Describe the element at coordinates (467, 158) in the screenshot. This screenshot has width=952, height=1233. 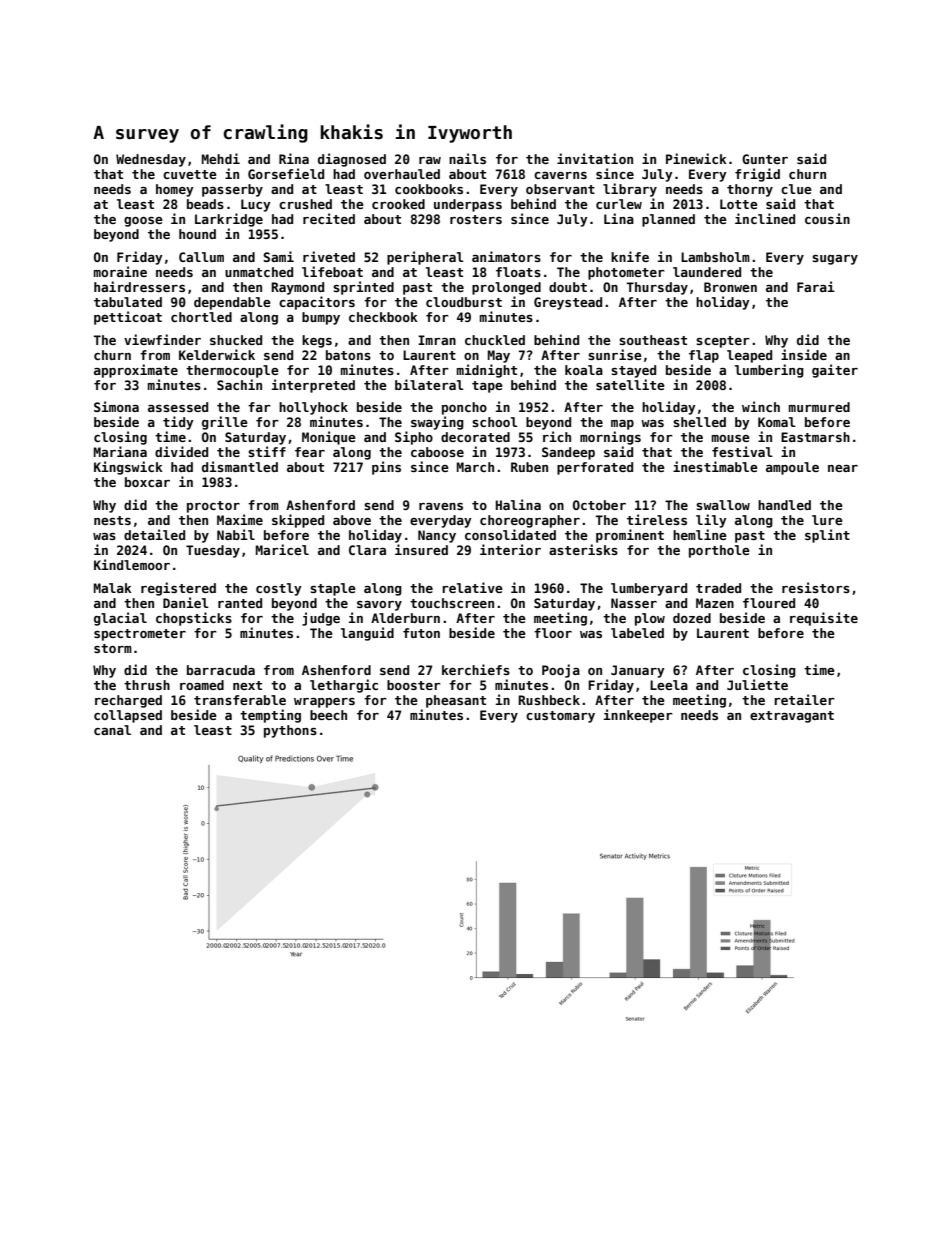
I see `nails` at that location.
